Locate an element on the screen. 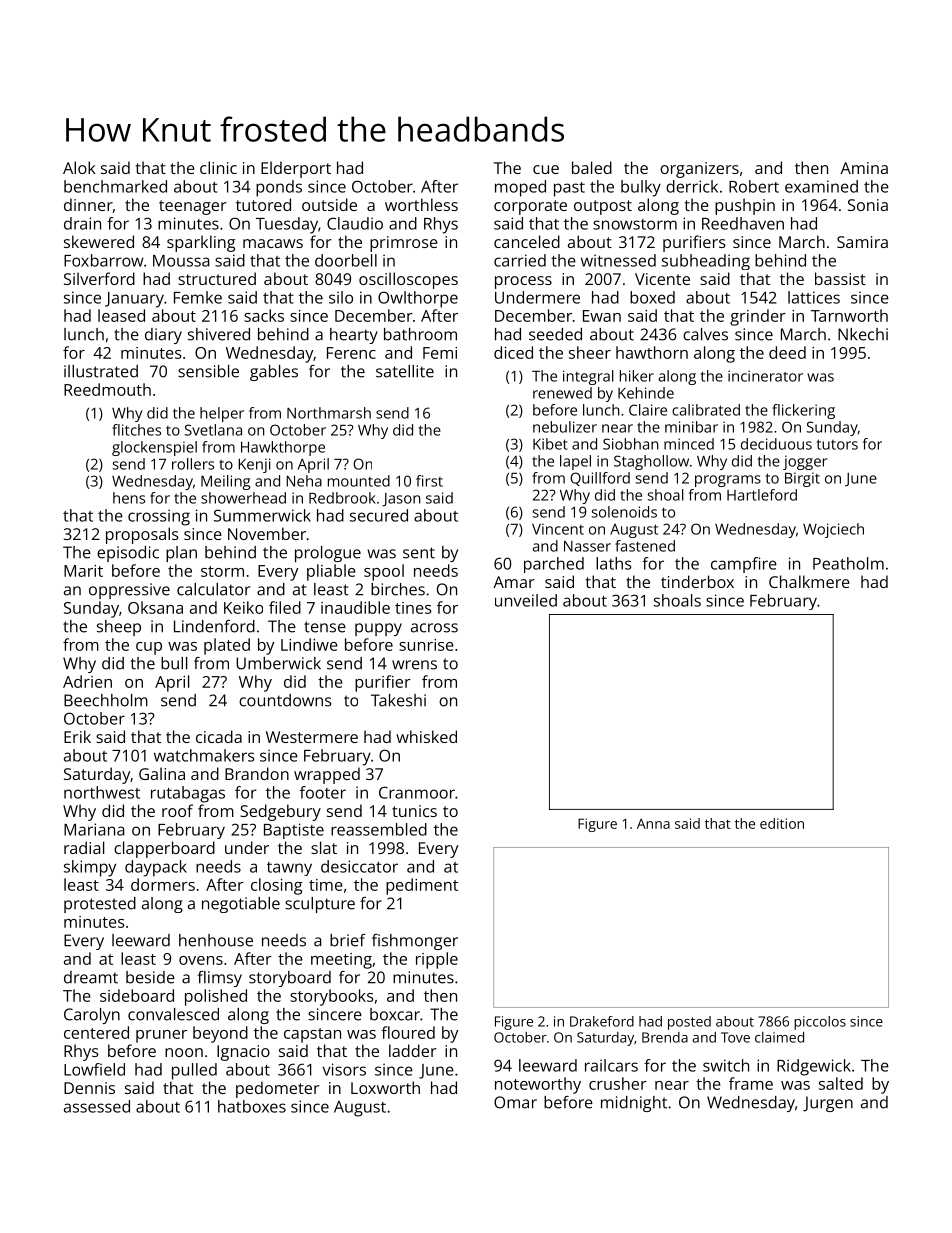 Image resolution: width=952 pixels, height=1233 pixels. bassist is located at coordinates (840, 278).
